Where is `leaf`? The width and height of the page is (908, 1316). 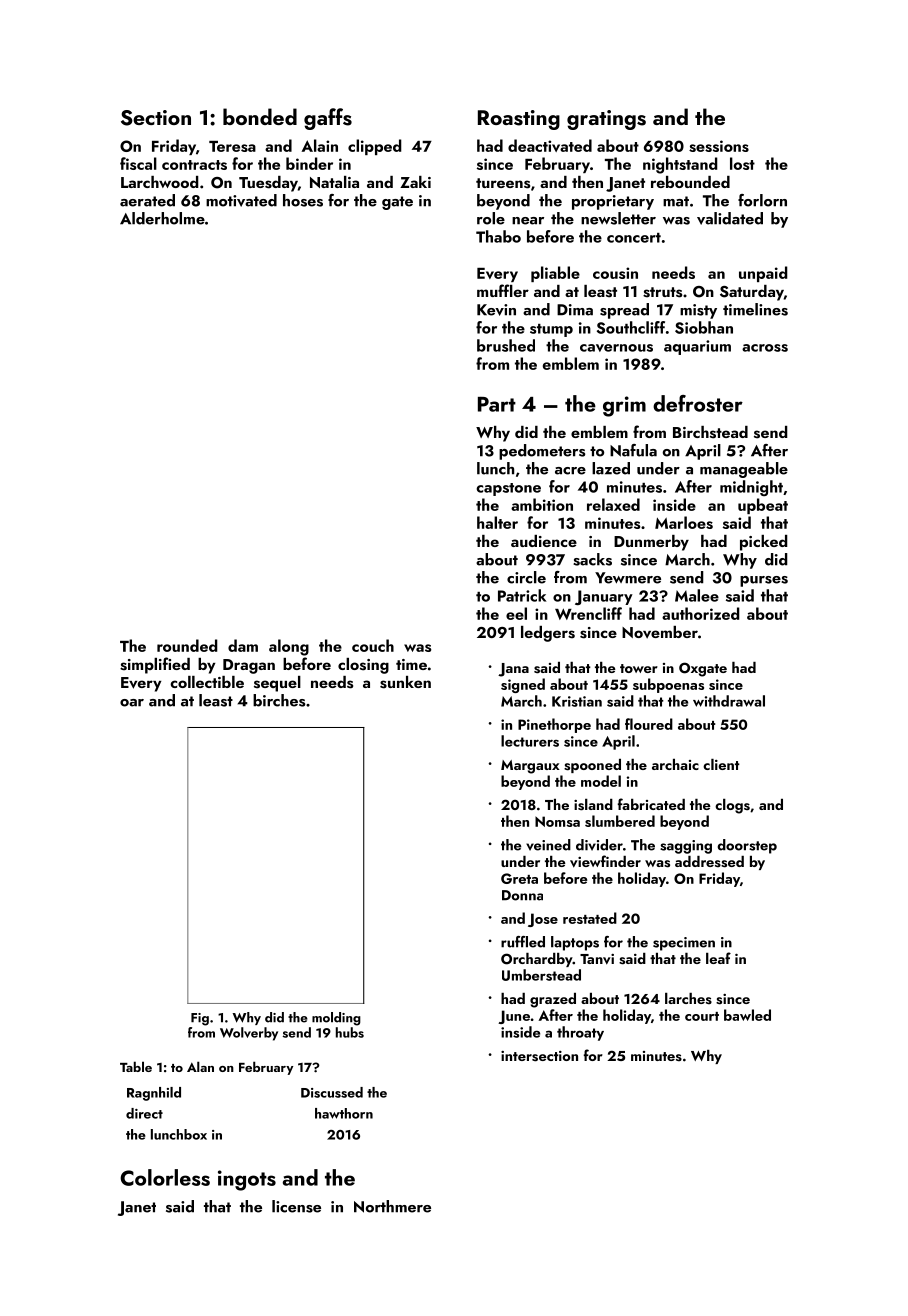 leaf is located at coordinates (718, 958).
